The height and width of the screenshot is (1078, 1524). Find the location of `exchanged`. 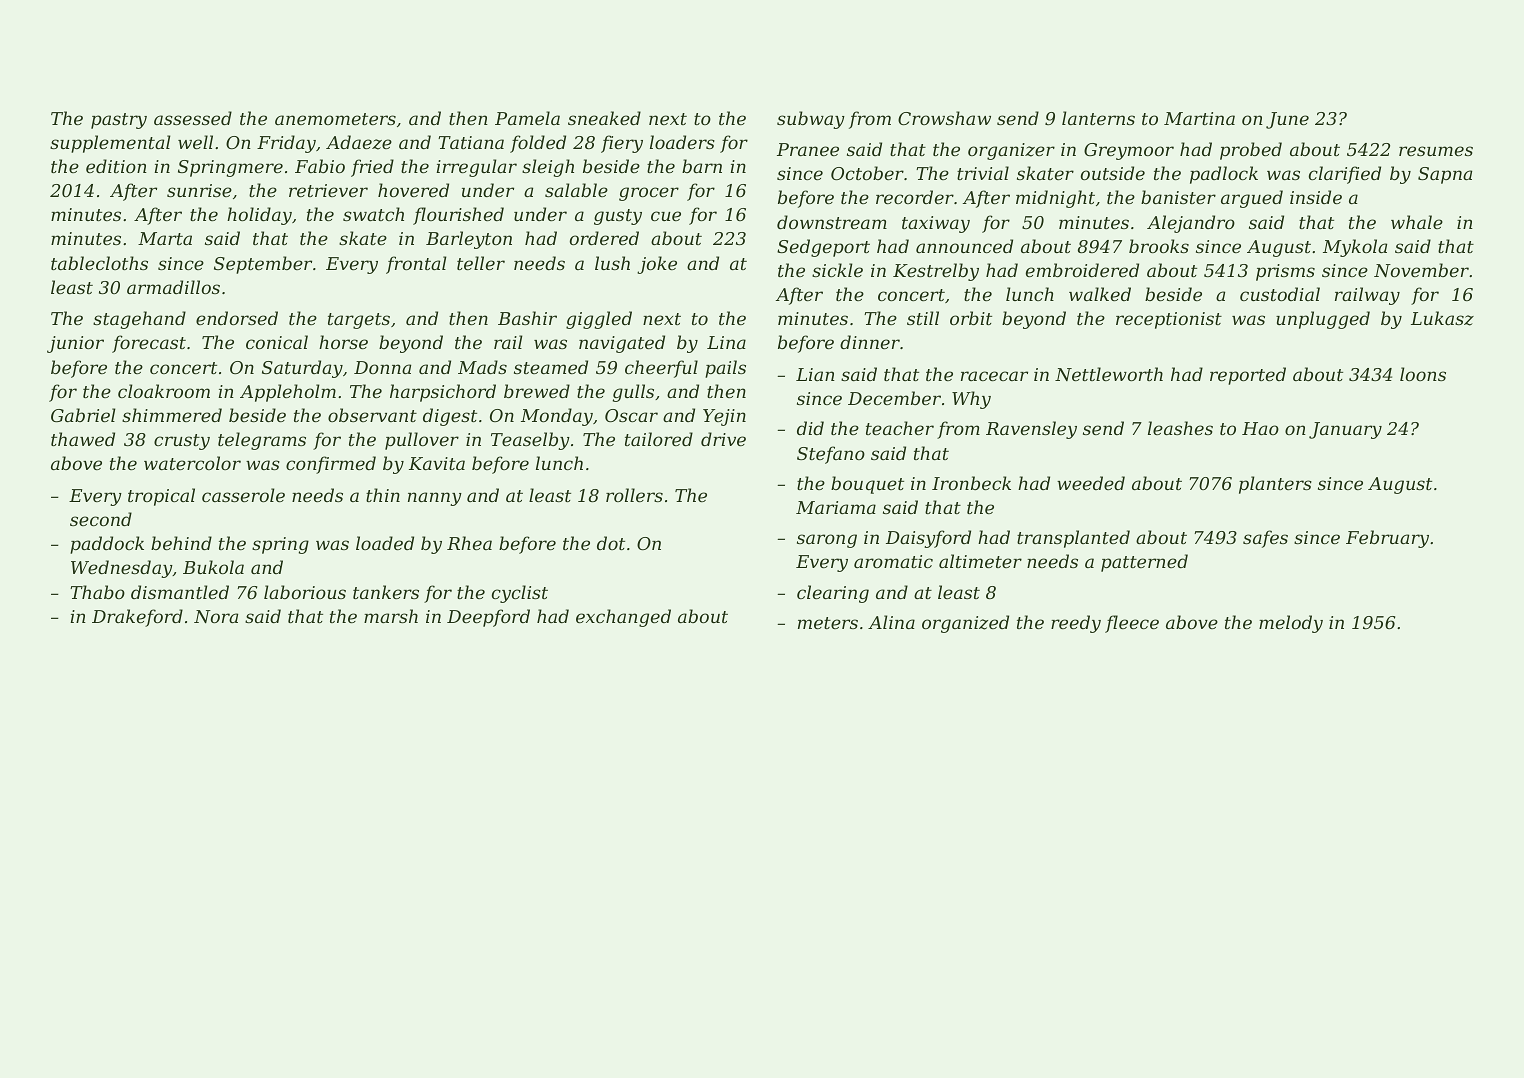

exchanged is located at coordinates (623, 618).
